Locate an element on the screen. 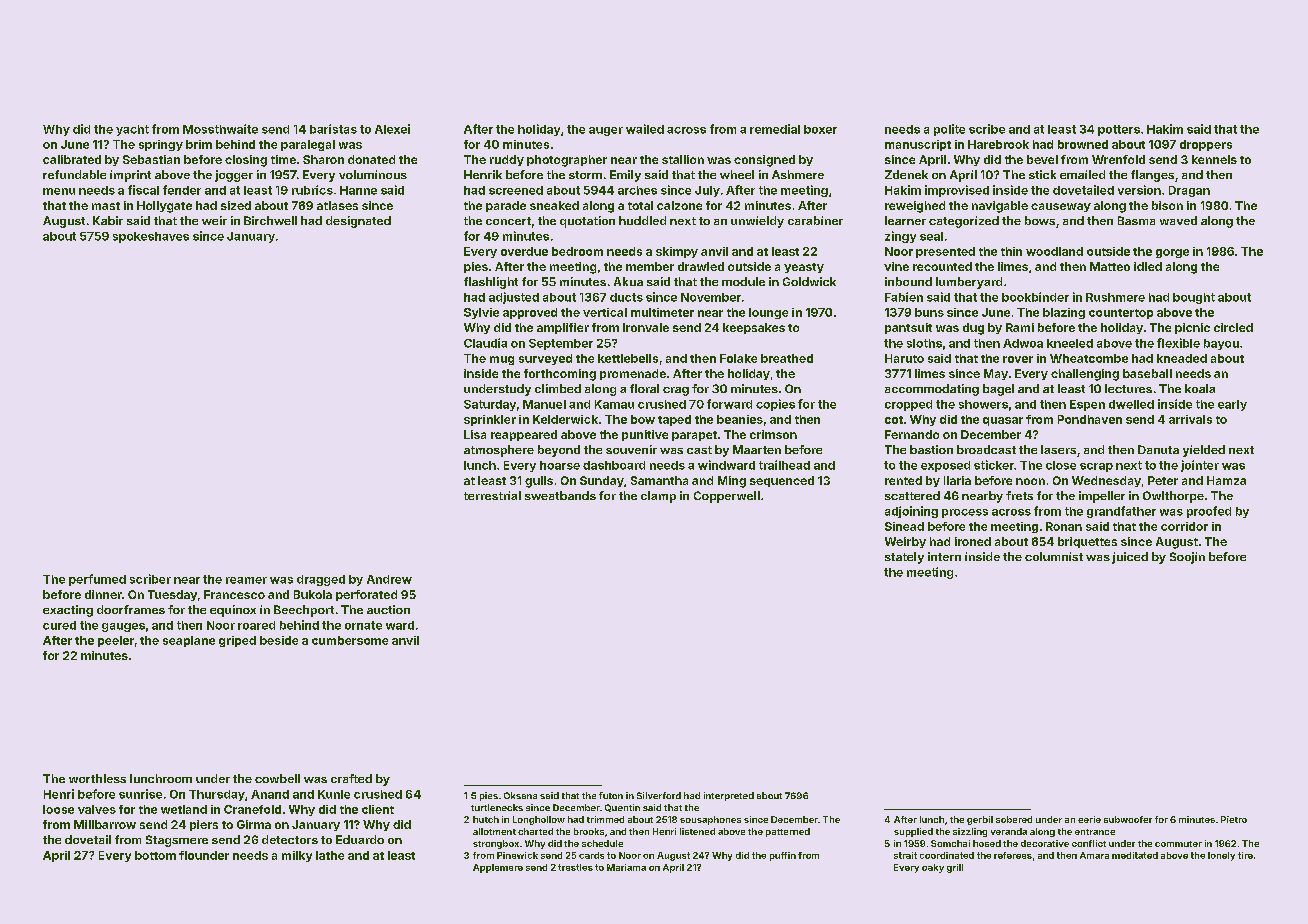 This screenshot has width=1308, height=924. Andrew is located at coordinates (389, 579).
